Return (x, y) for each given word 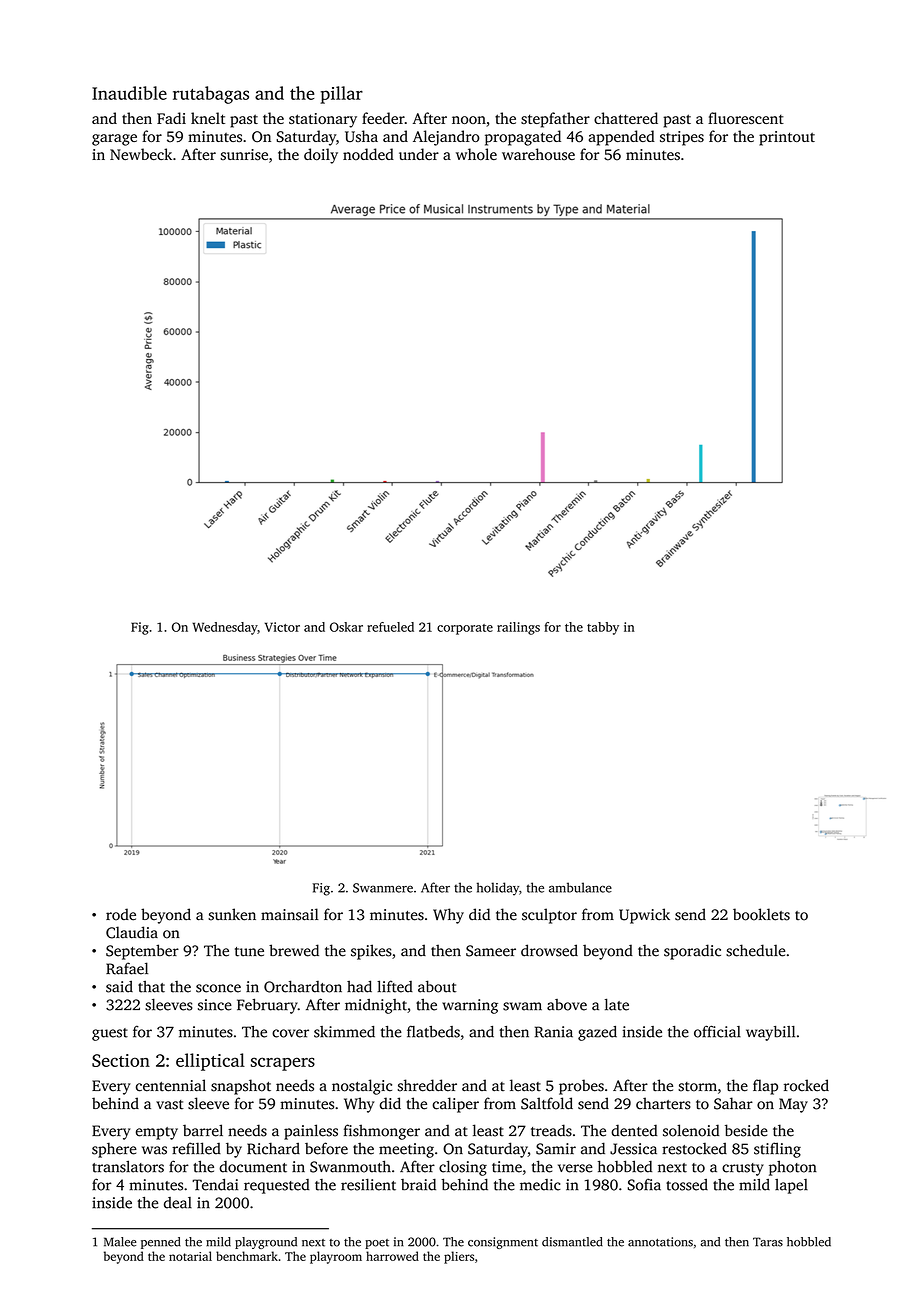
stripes (682, 138)
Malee (120, 1242)
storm (697, 1087)
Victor (282, 627)
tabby (603, 628)
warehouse (538, 154)
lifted (395, 986)
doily (321, 156)
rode (121, 914)
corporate (465, 629)
